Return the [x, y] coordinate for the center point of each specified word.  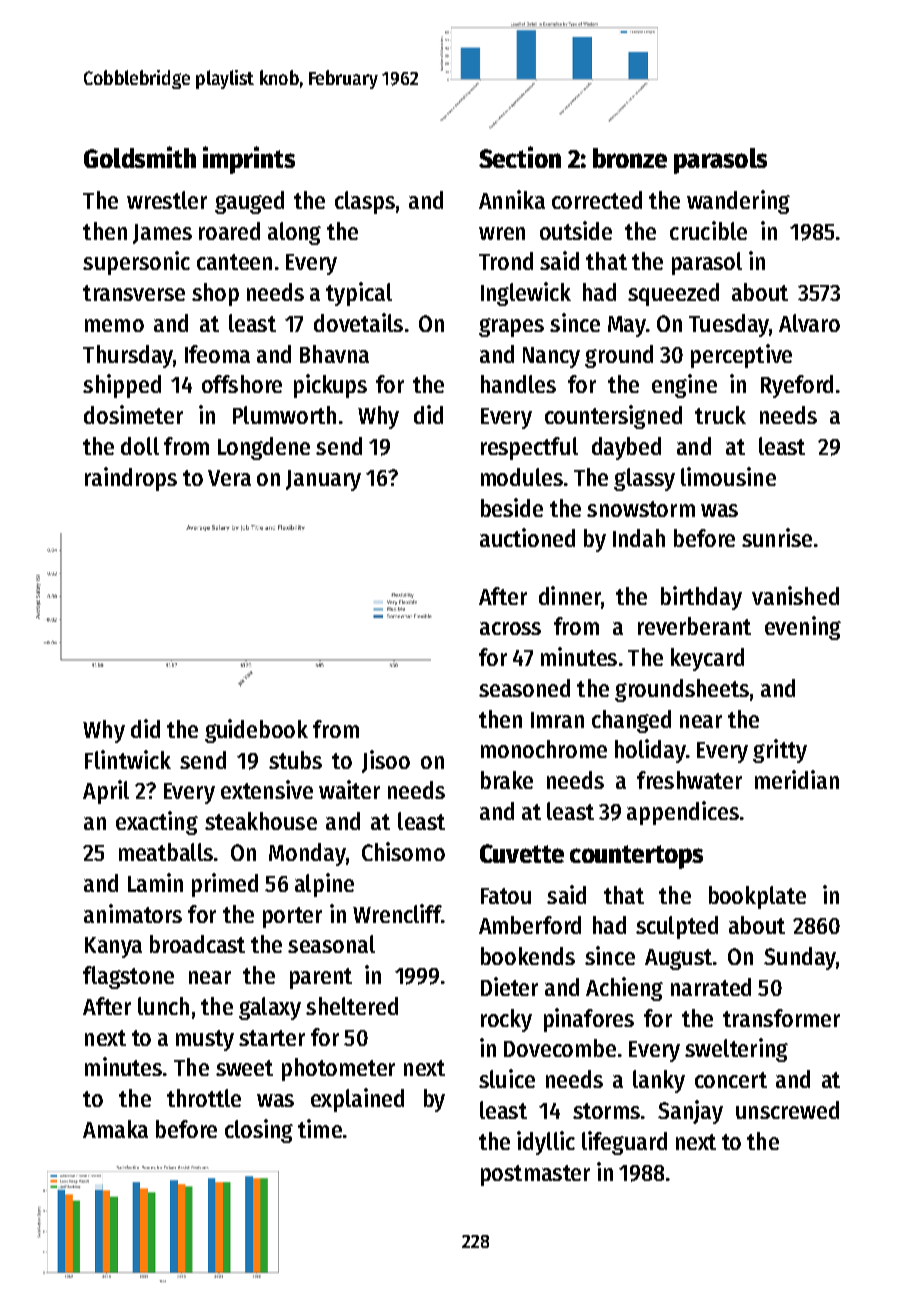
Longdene [264, 448]
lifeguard [624, 1143]
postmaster [535, 1175]
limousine [728, 476]
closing [259, 1131]
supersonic [136, 263]
